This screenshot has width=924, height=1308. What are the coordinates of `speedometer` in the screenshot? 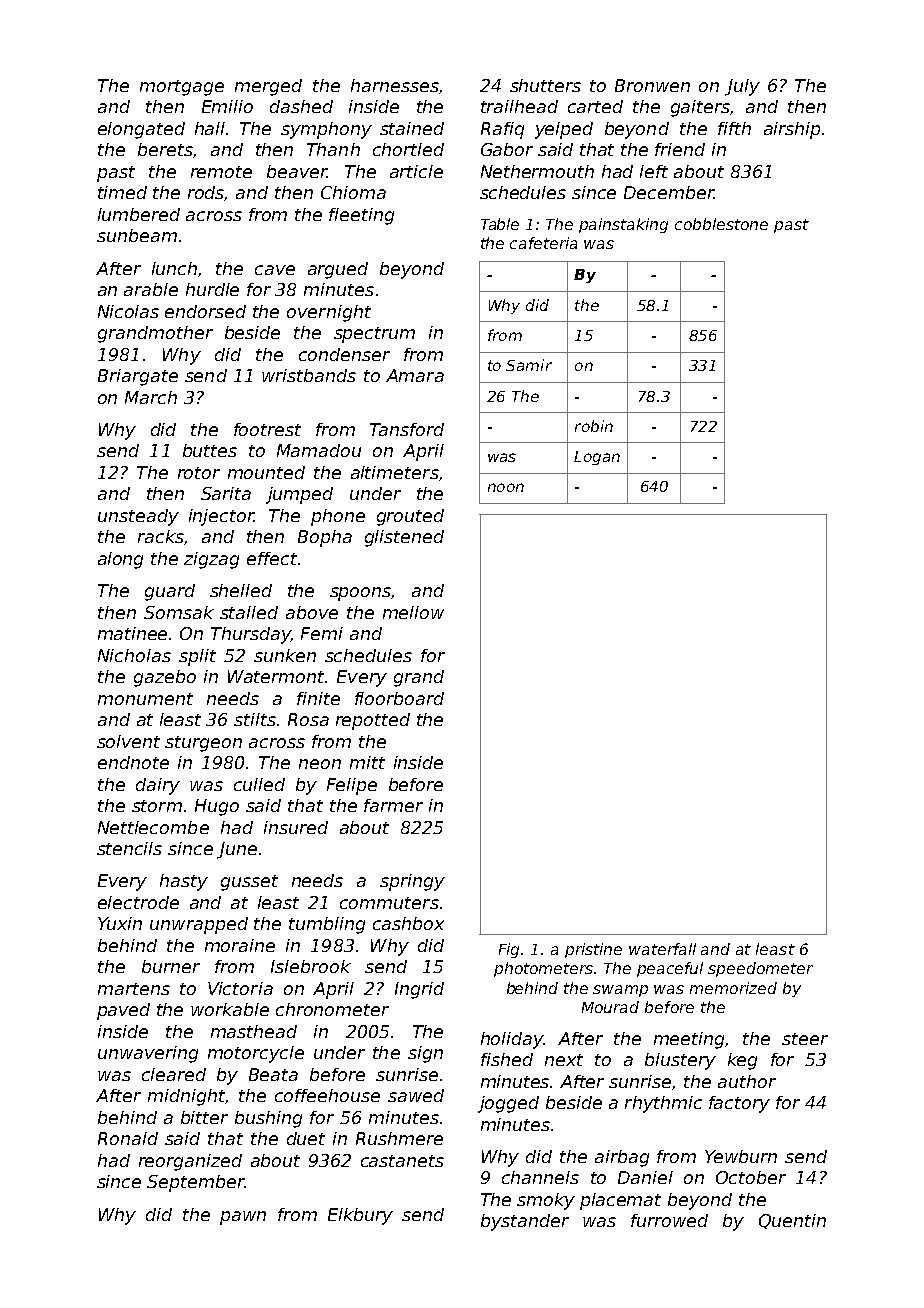 It's located at (760, 969).
